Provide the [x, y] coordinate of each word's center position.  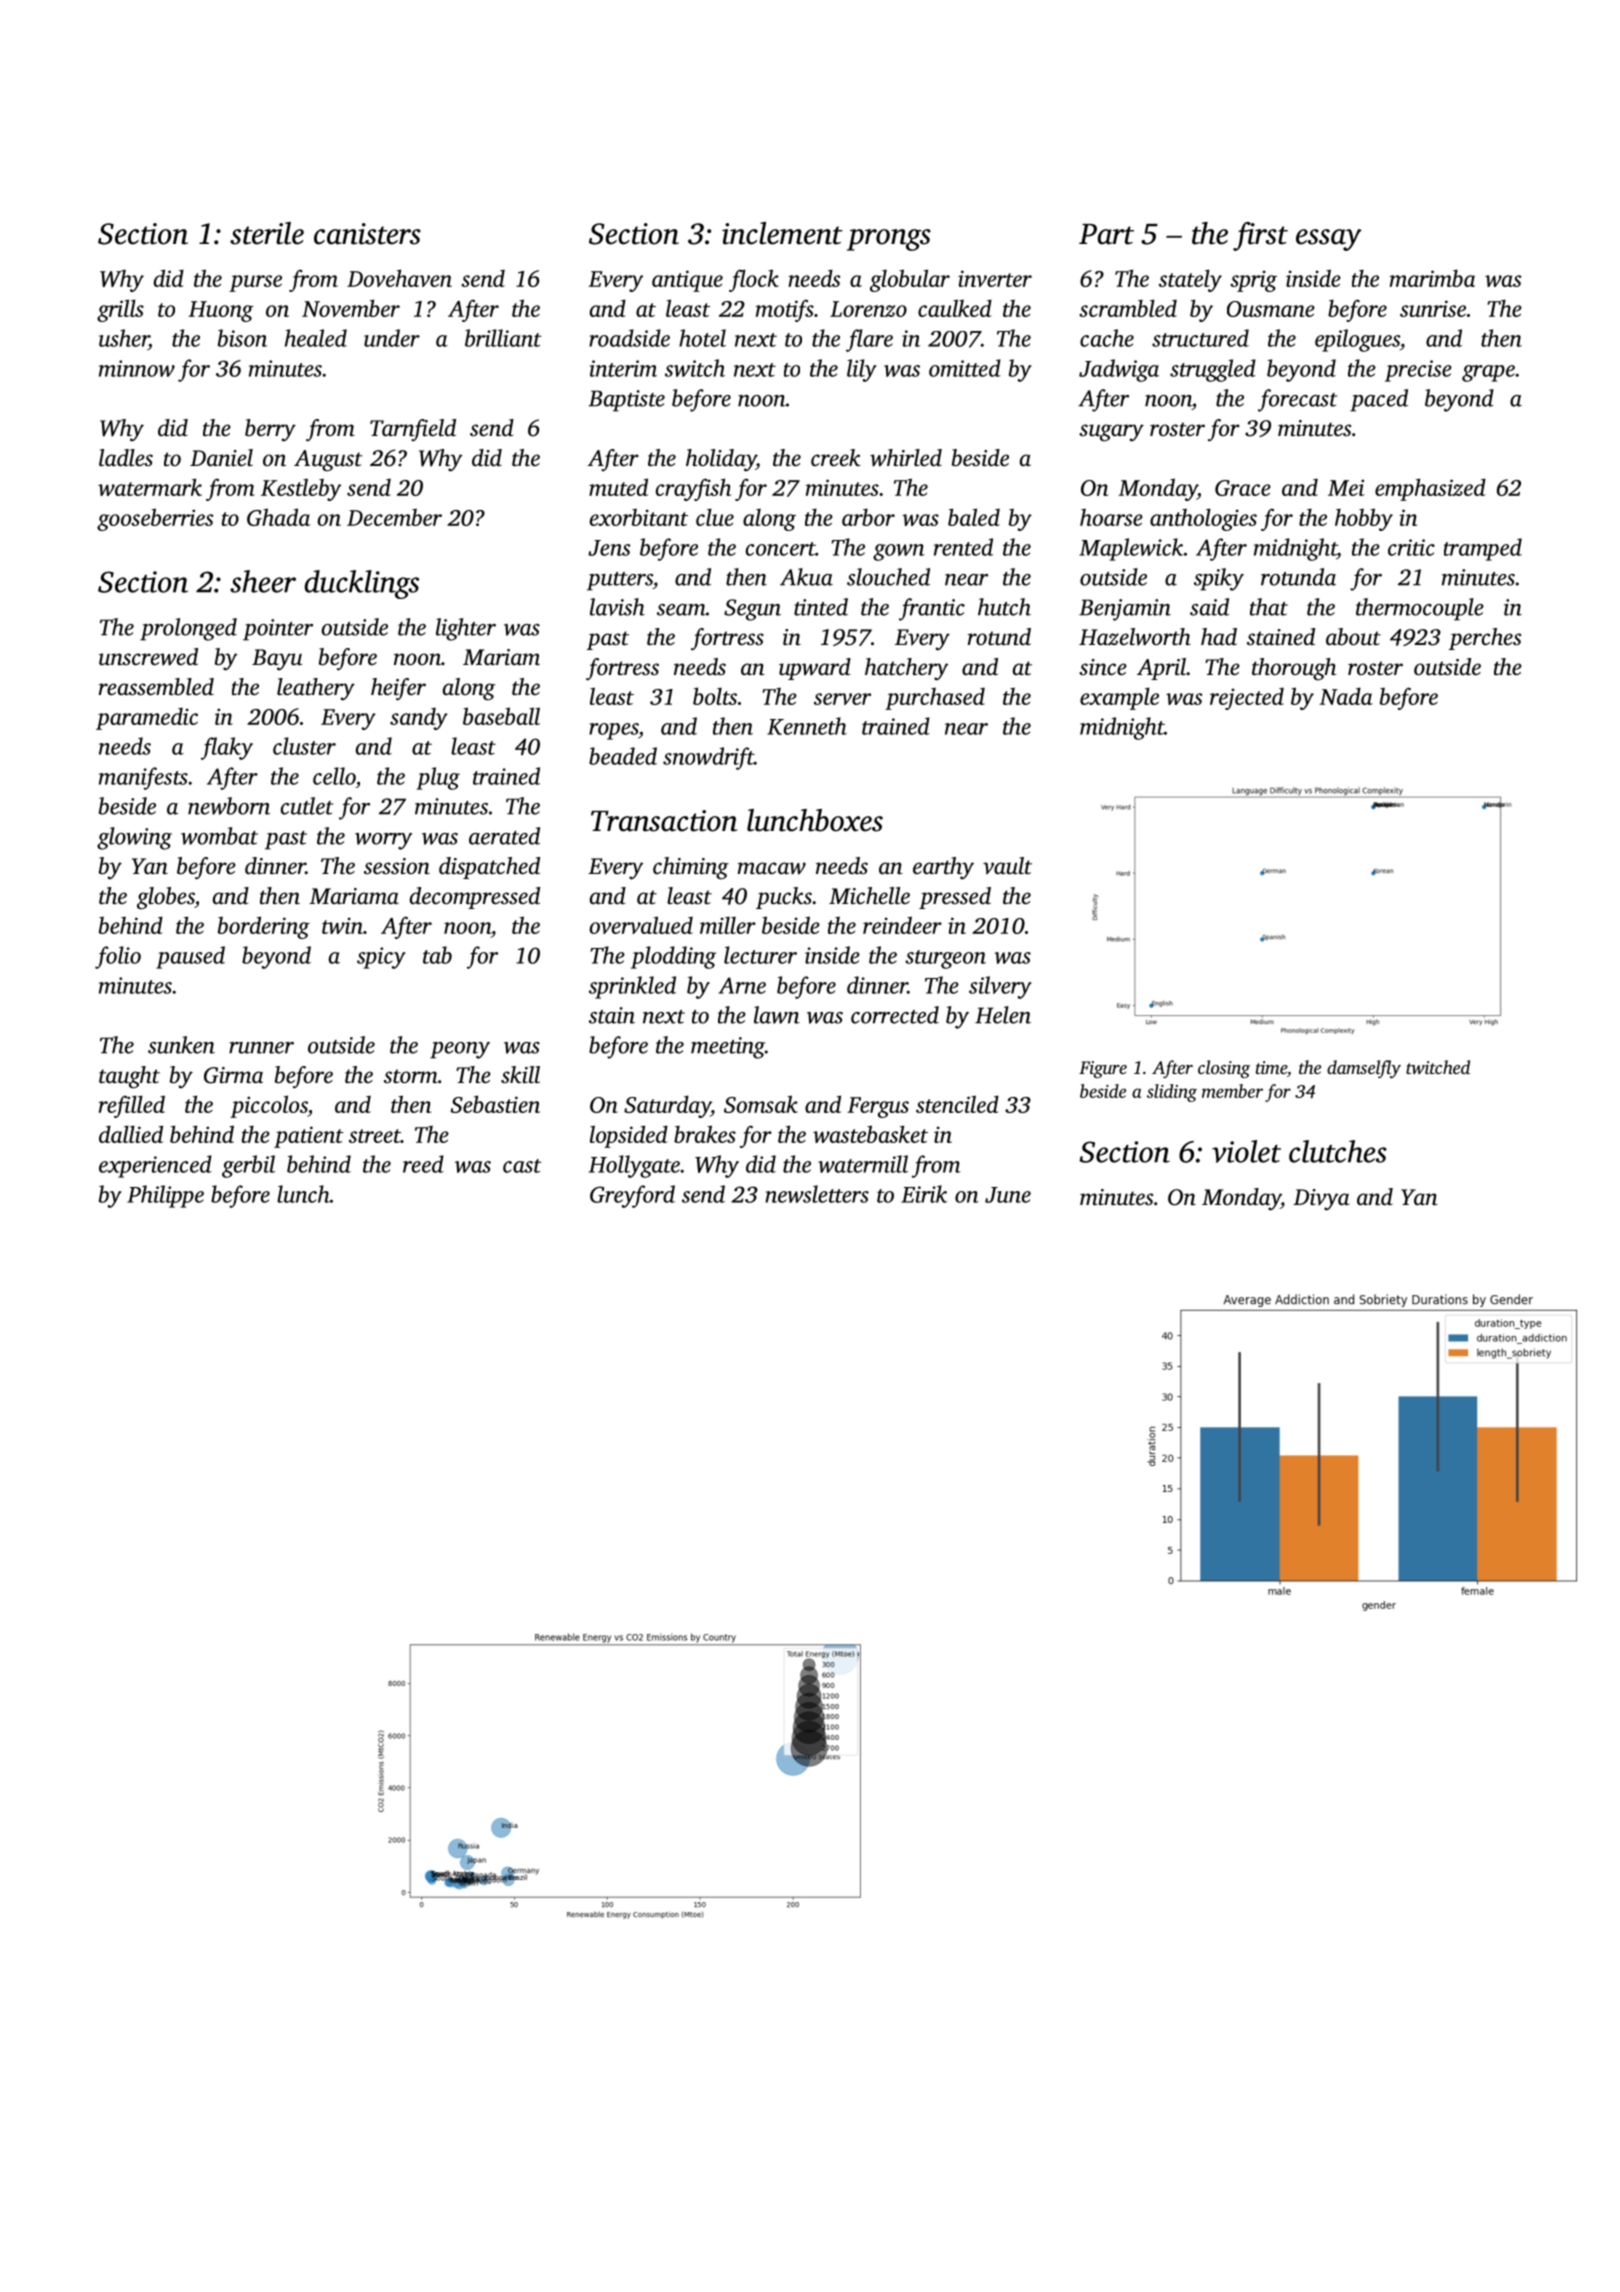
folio [118, 957]
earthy [943, 868]
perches [1485, 639]
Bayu [277, 659]
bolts [715, 696]
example [1119, 698]
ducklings [361, 584]
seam [681, 610]
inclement [782, 233]
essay [1329, 240]
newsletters [817, 1194]
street [375, 1136]
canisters [367, 234]
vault [1007, 866]
